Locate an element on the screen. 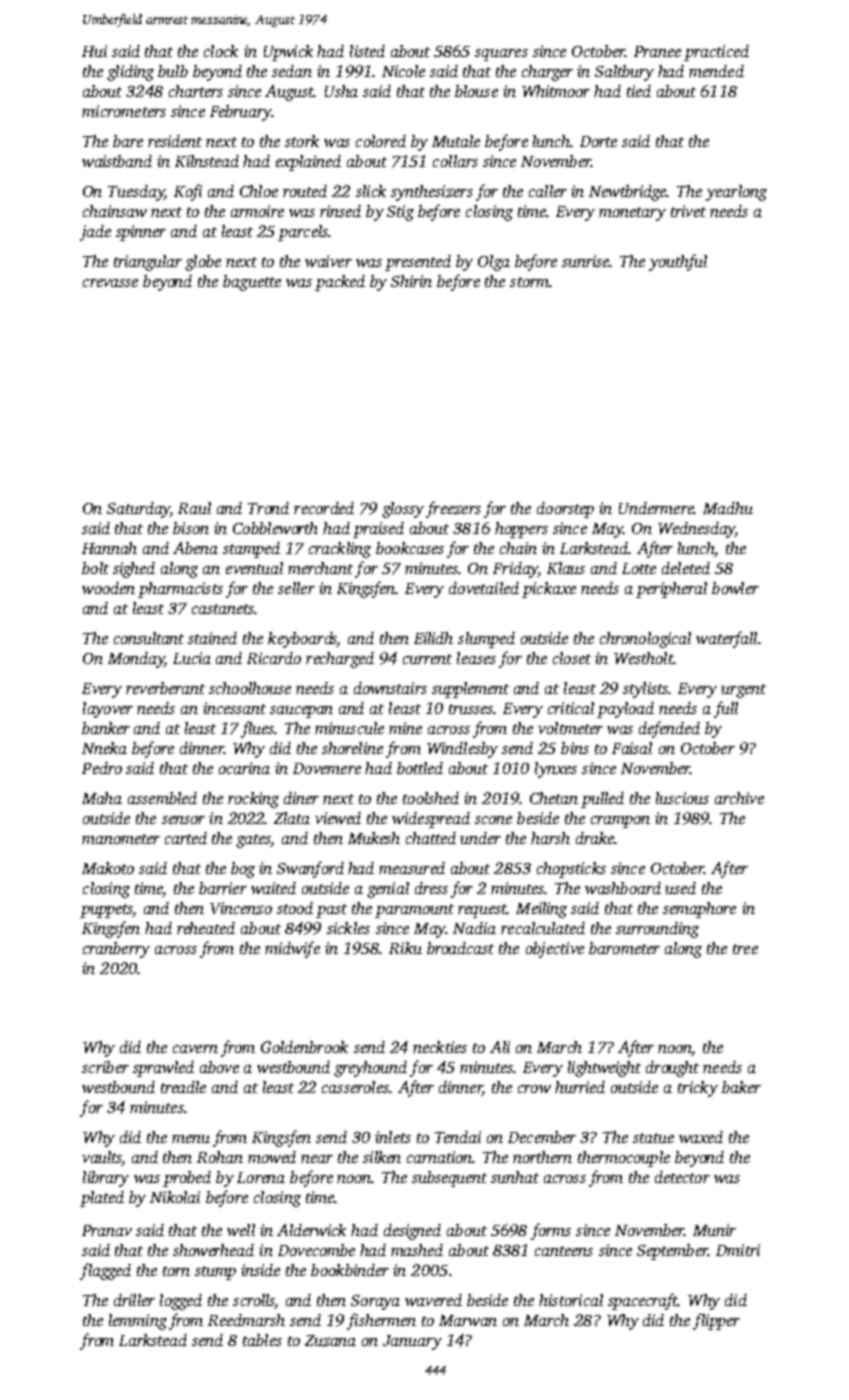 This screenshot has width=849, height=1400. youthful is located at coordinates (678, 262).
